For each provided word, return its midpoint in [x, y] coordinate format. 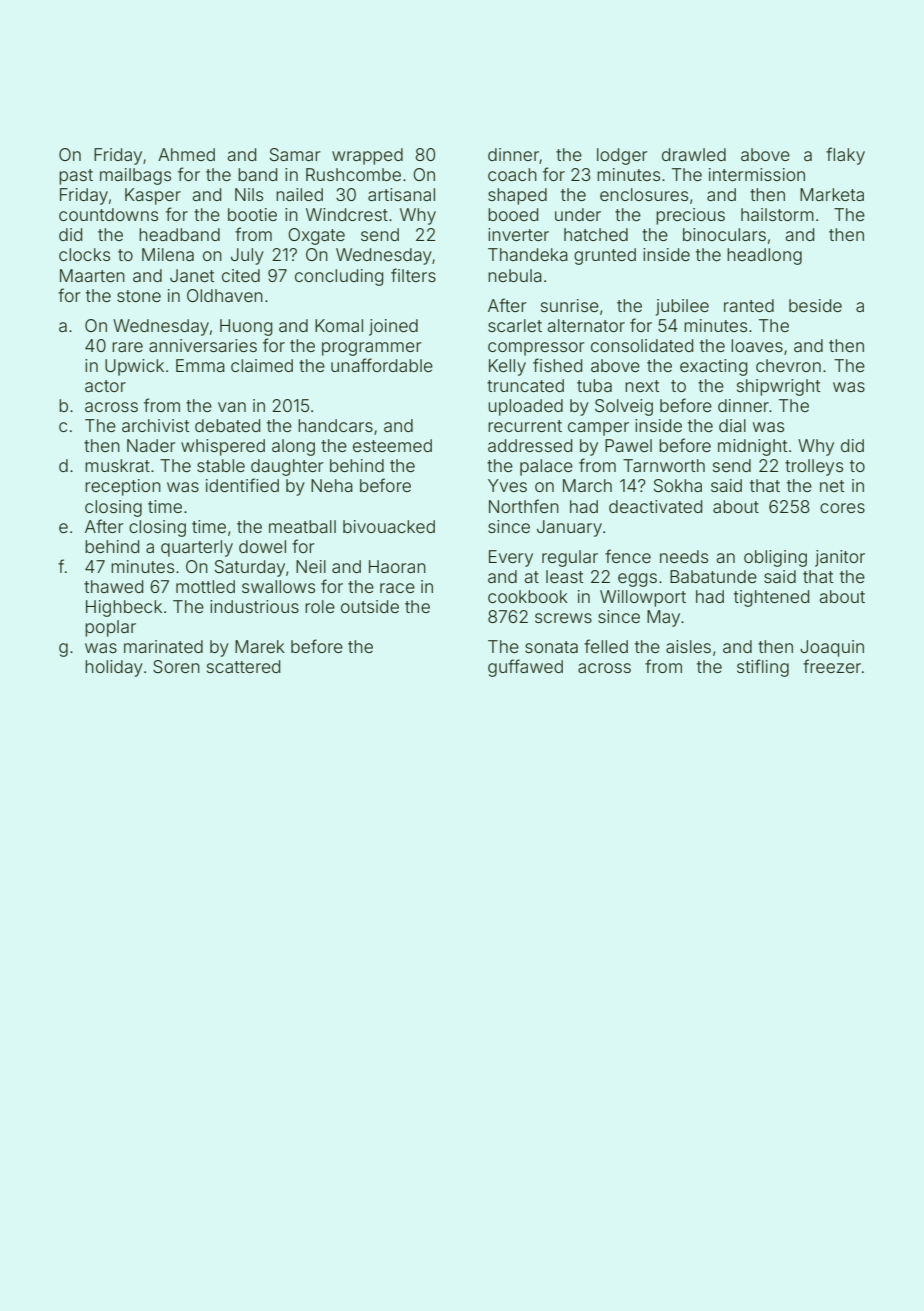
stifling [763, 668]
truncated [525, 385]
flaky [845, 156]
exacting [713, 367]
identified [242, 485]
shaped [517, 196]
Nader [151, 445]
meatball [302, 526]
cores [842, 508]
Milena [168, 254]
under [578, 214]
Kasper [153, 196]
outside [370, 606]
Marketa [832, 194]
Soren [176, 666]
